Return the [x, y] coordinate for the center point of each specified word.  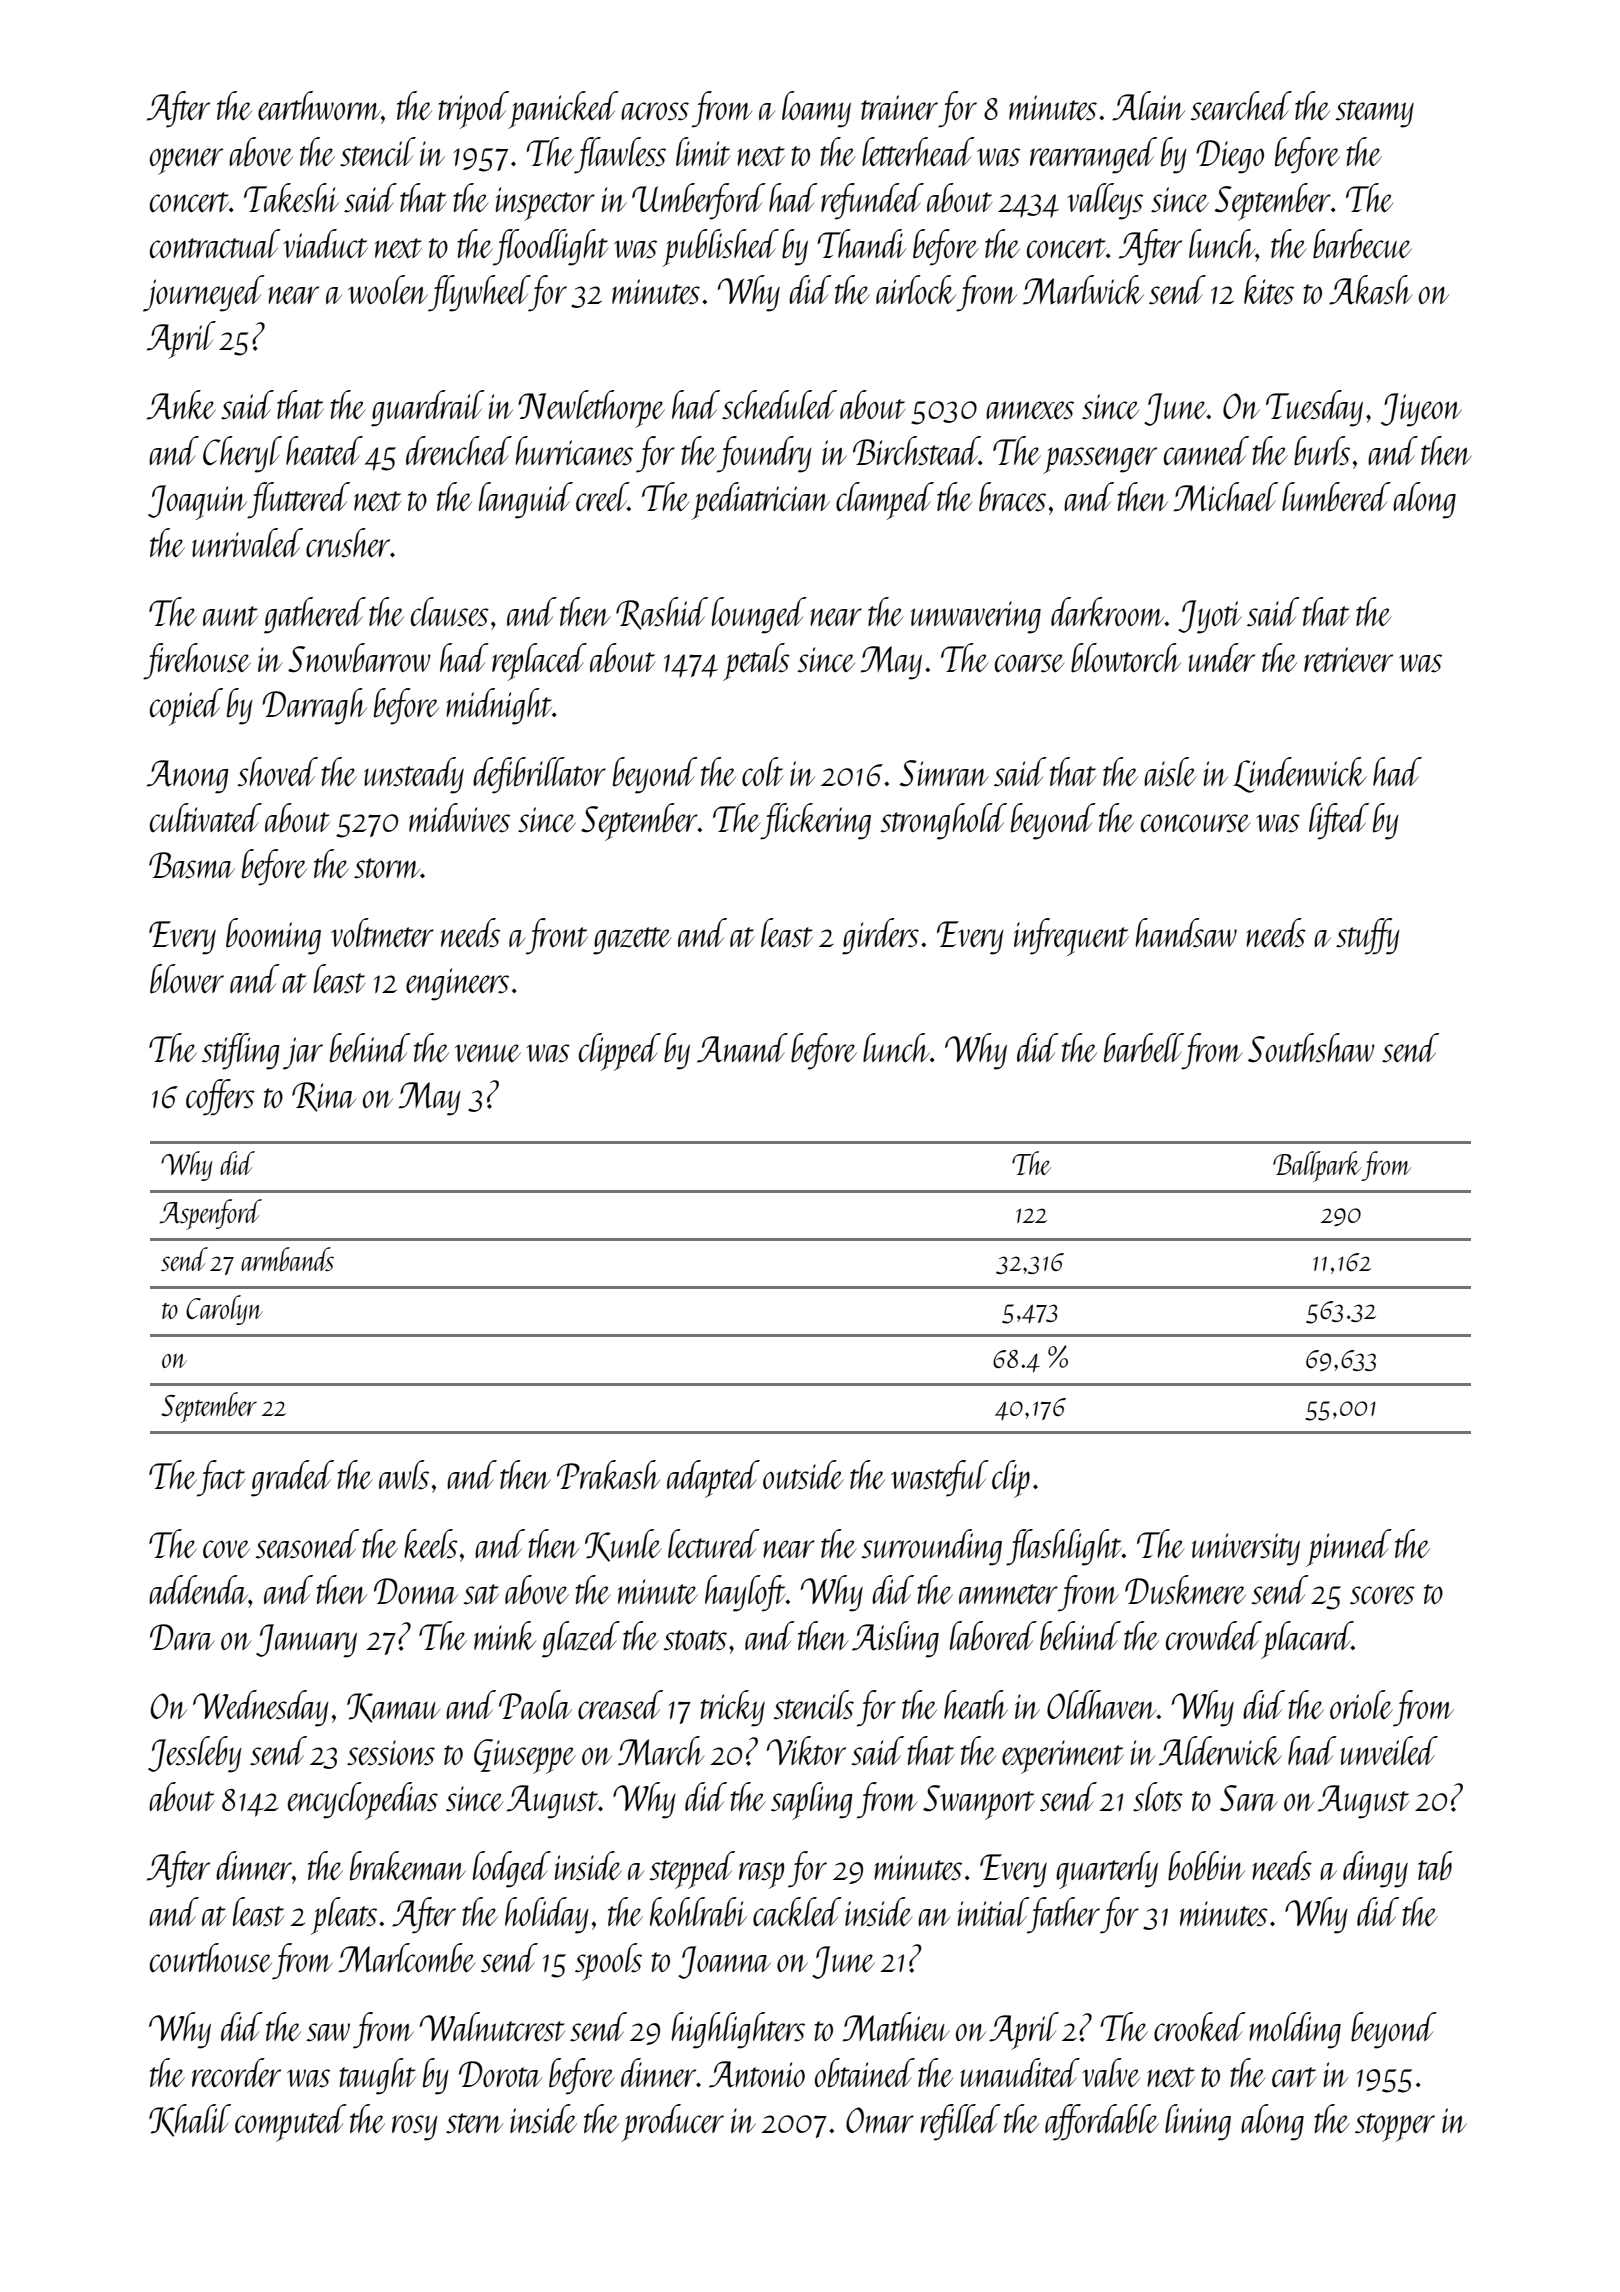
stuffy [1368, 936]
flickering [816, 821]
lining [1198, 2122]
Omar [880, 2120]
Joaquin [197, 502]
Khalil [190, 2120]
